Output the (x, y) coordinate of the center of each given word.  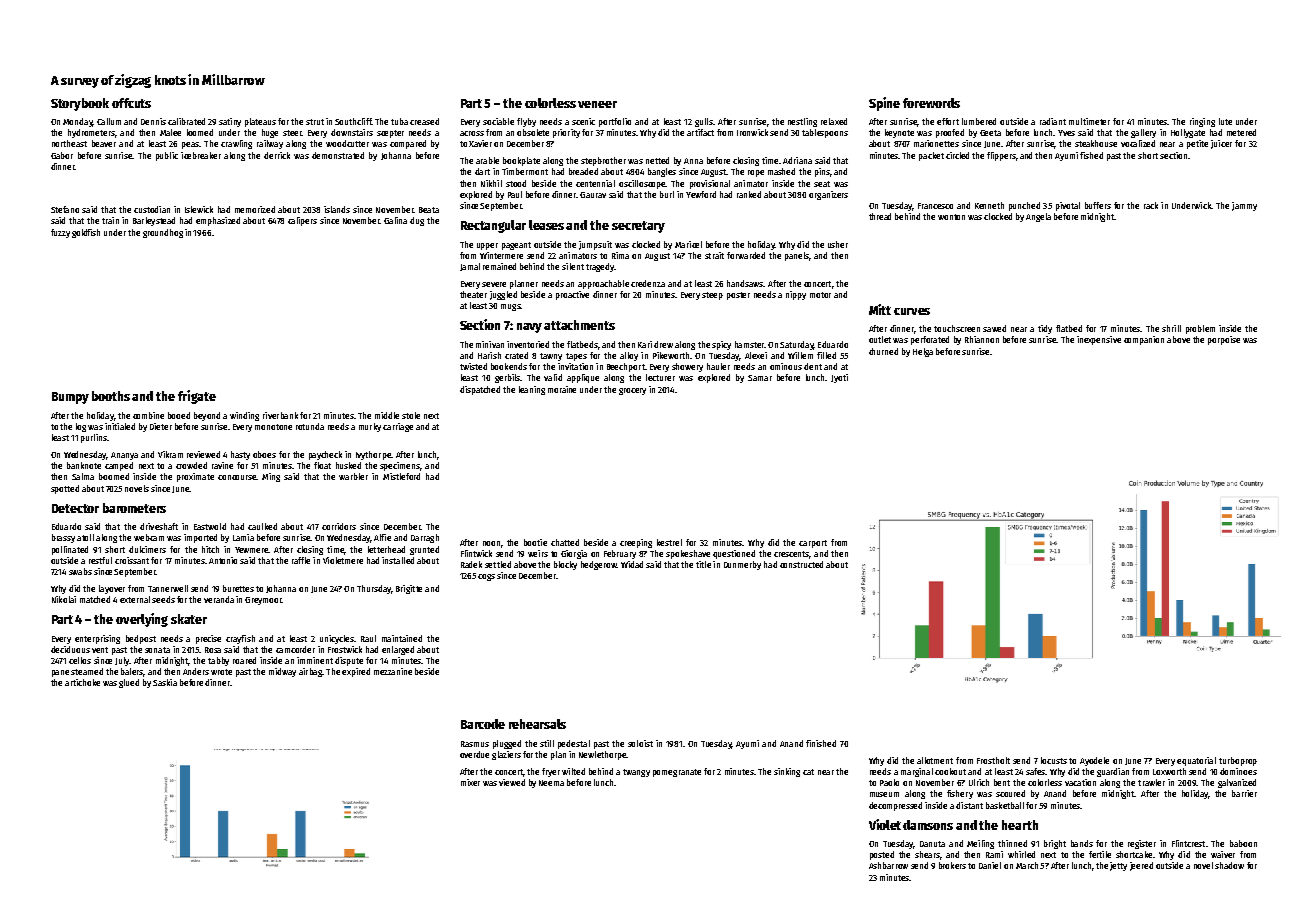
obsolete (533, 132)
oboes (264, 454)
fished (1091, 155)
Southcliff (353, 121)
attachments (579, 325)
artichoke (82, 682)
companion (1144, 340)
